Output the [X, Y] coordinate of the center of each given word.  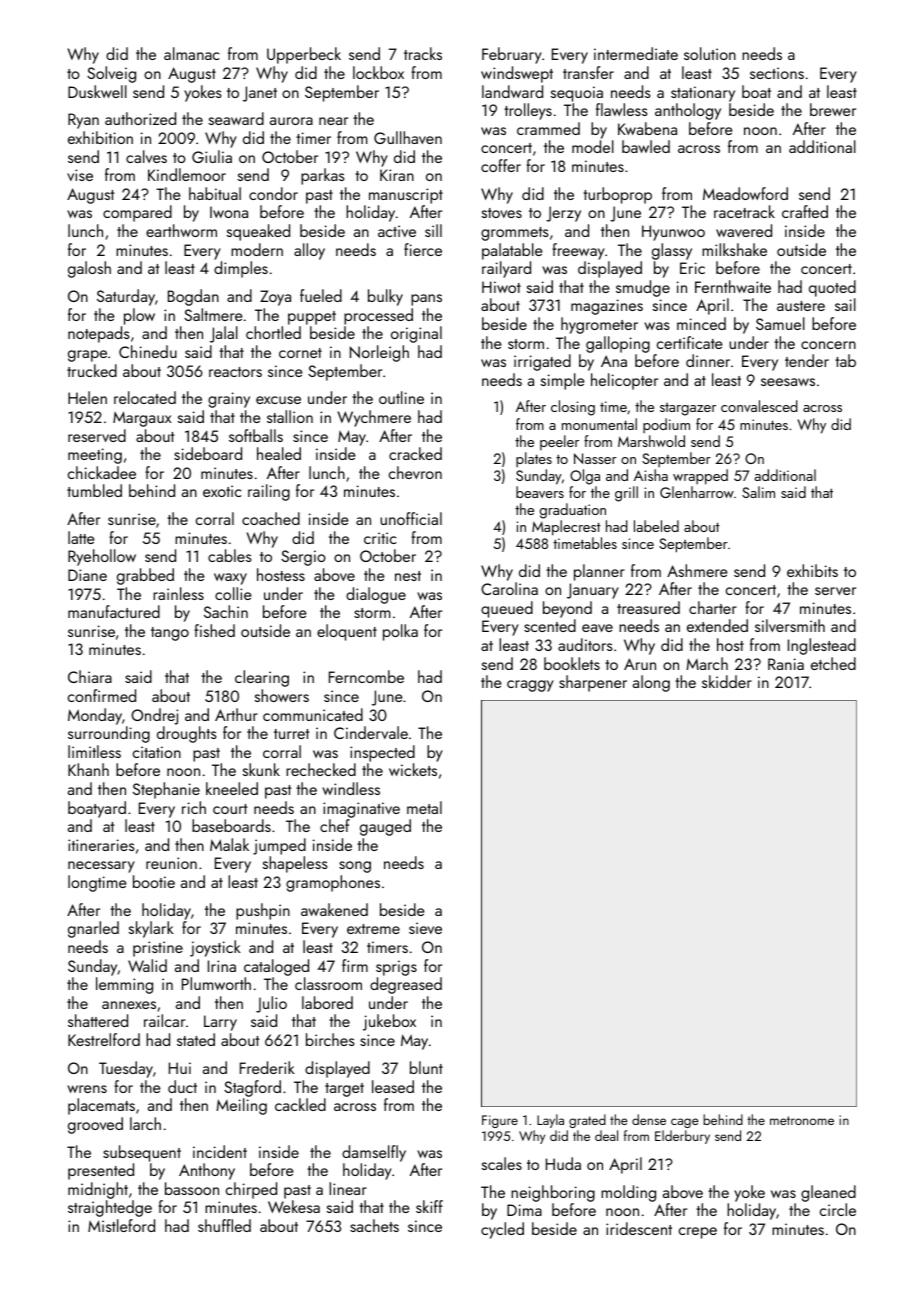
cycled [502, 1230]
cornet [300, 353]
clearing [262, 678]
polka [400, 632]
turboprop [617, 195]
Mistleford [121, 1225]
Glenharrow [697, 492]
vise [80, 175]
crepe [698, 1233]
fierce [423, 249]
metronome [802, 1120]
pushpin [263, 911]
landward [512, 91]
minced [701, 323]
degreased [406, 985]
